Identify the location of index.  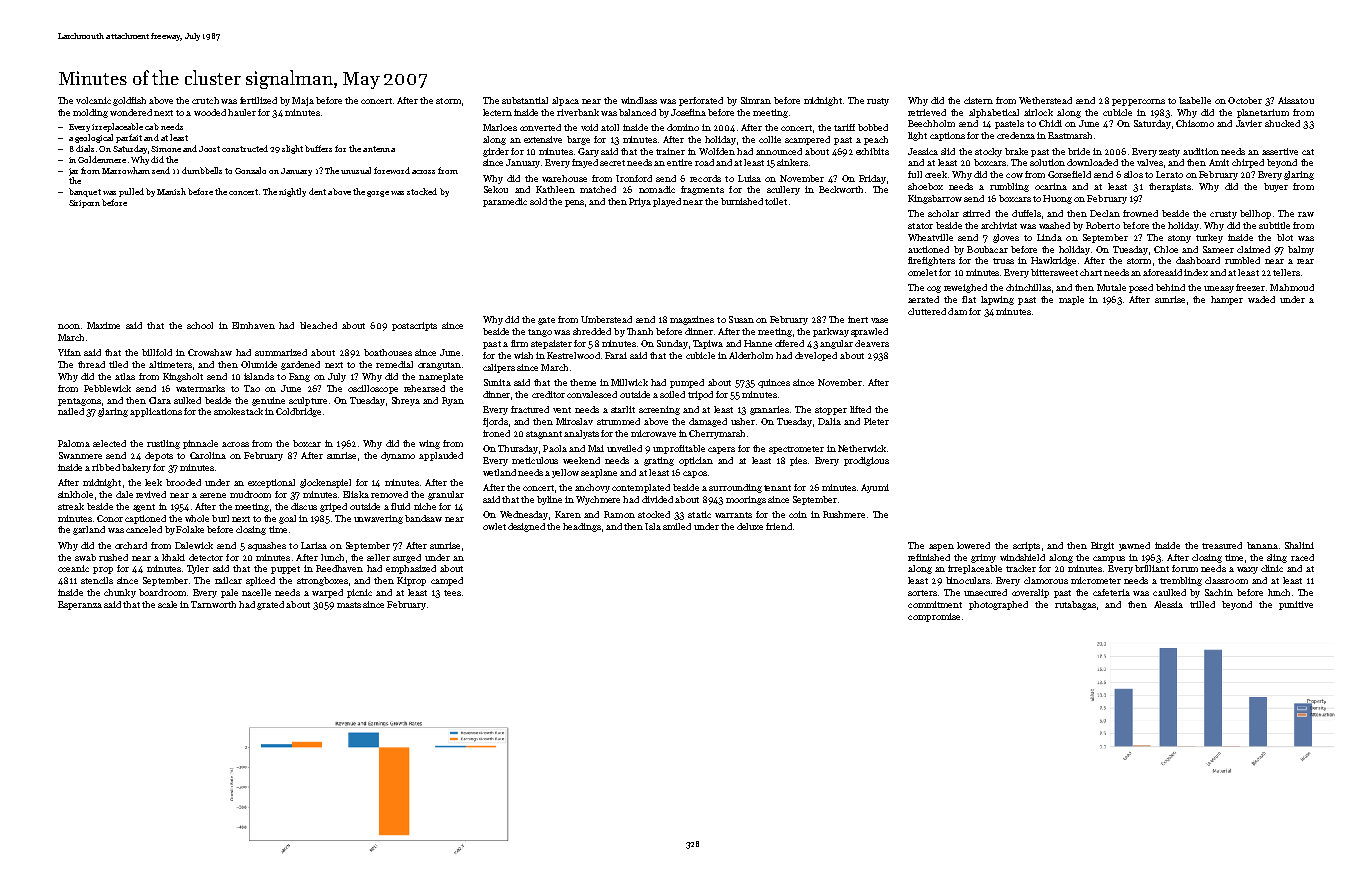
(1196, 272).
